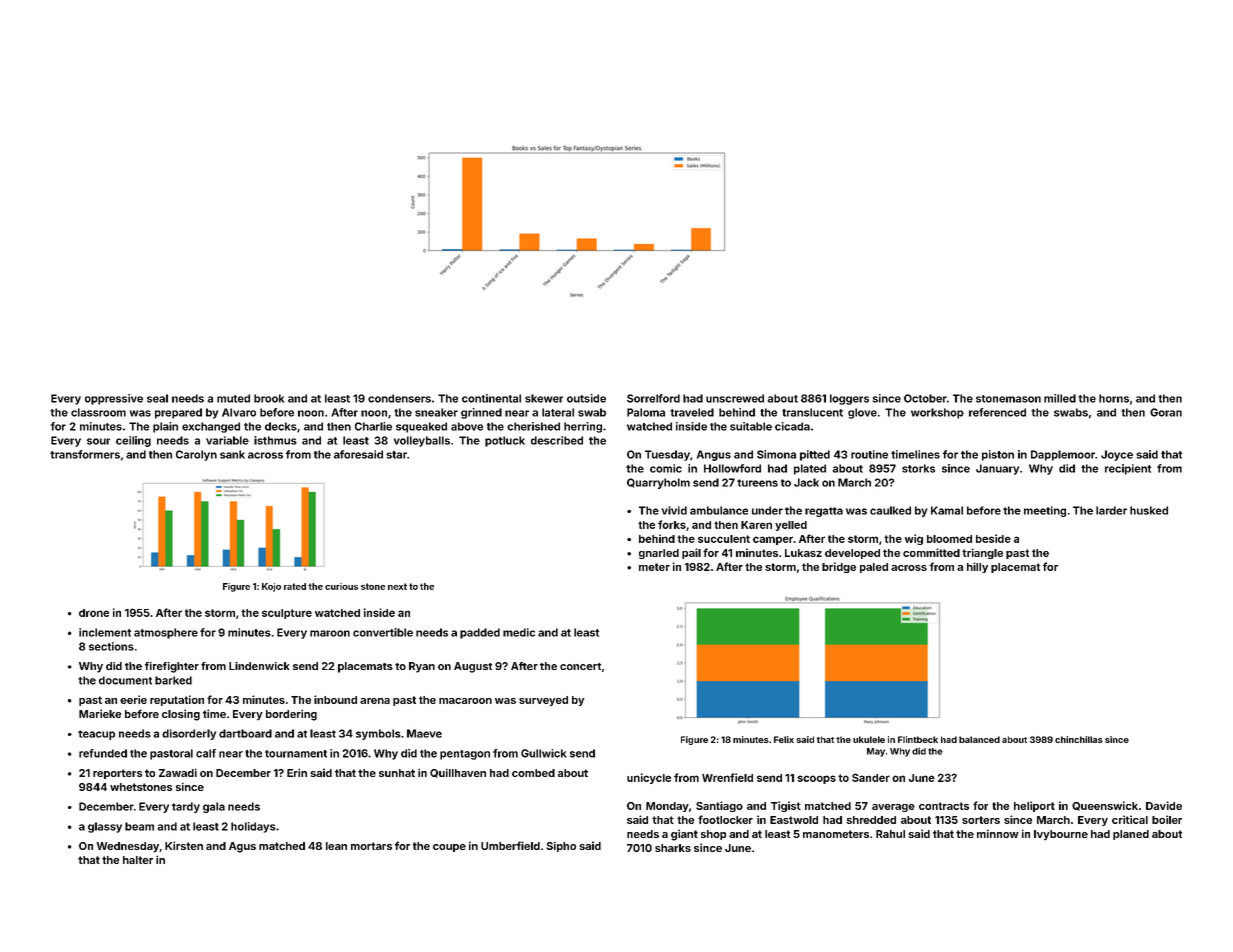 This page has width=1233, height=952. Describe the element at coordinates (1117, 455) in the page. I see `Joyce` at that location.
